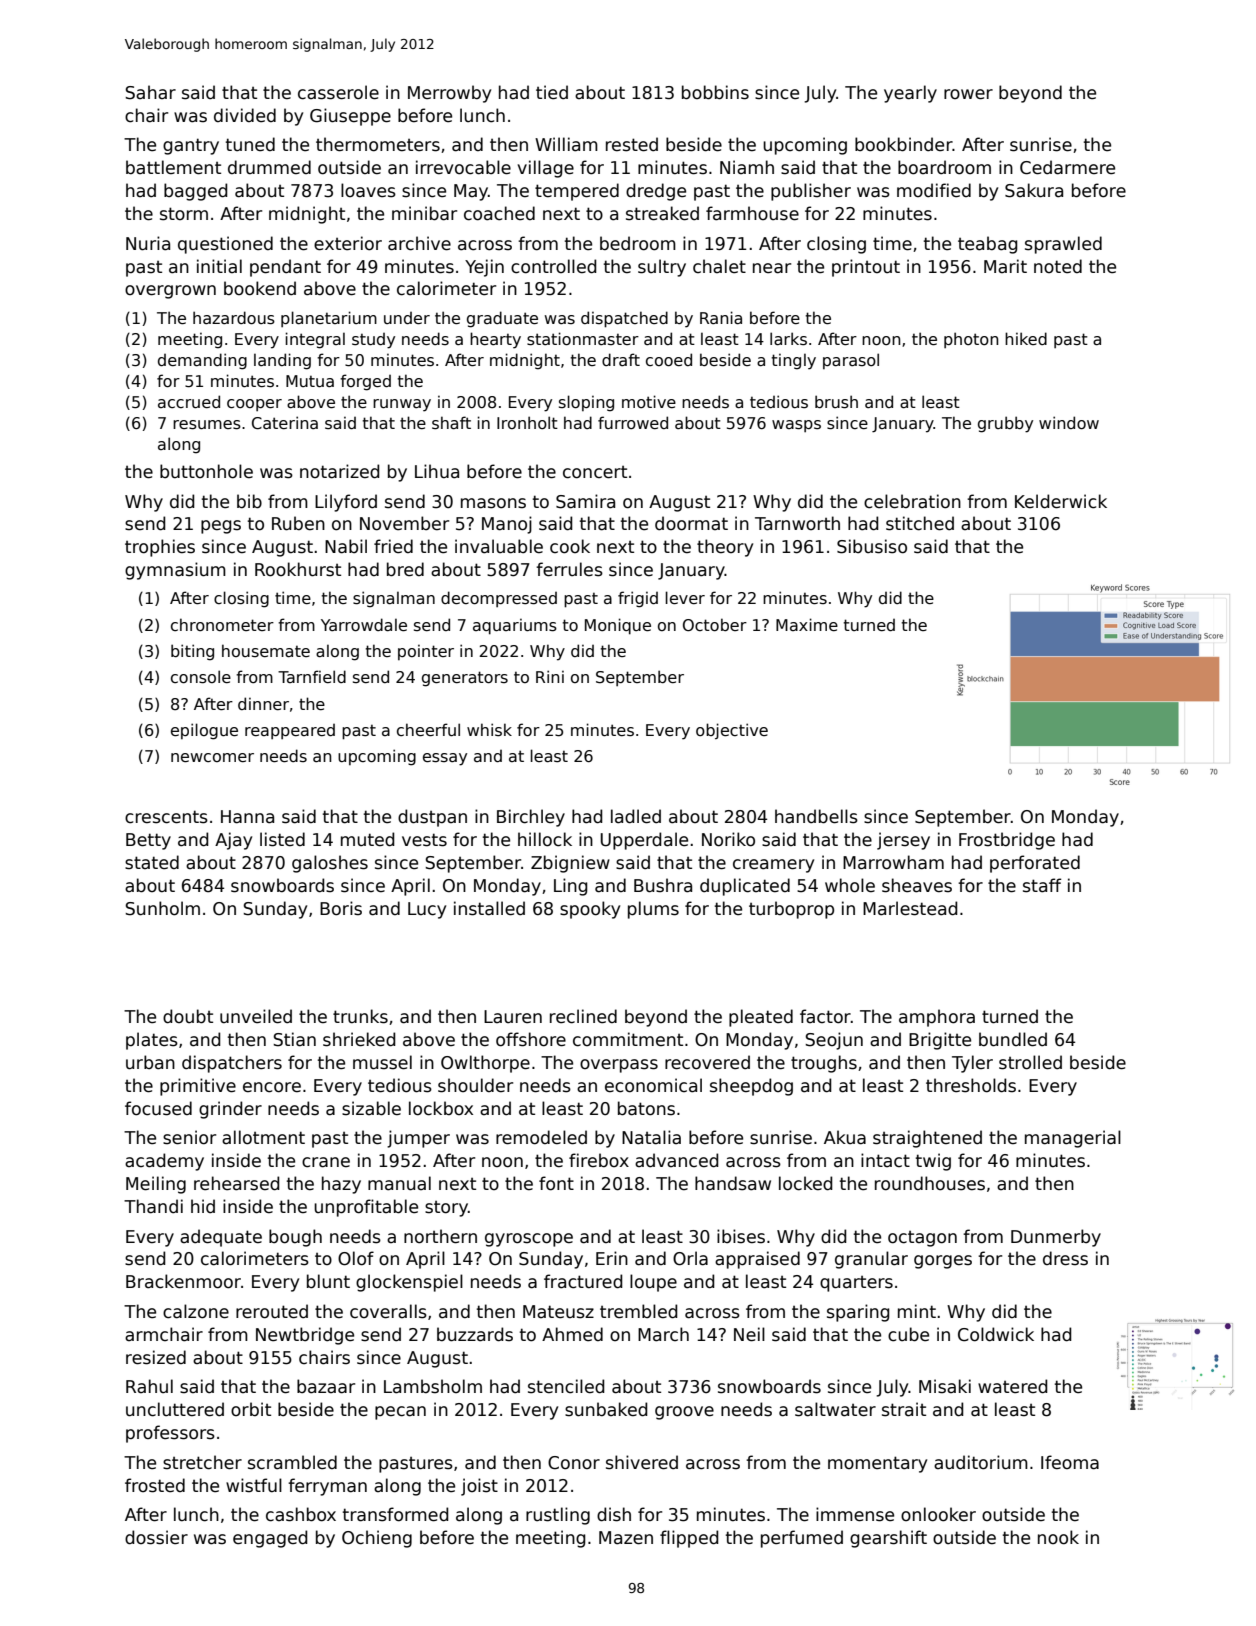  What do you see at coordinates (971, 1085) in the image?
I see `thresholds` at bounding box center [971, 1085].
